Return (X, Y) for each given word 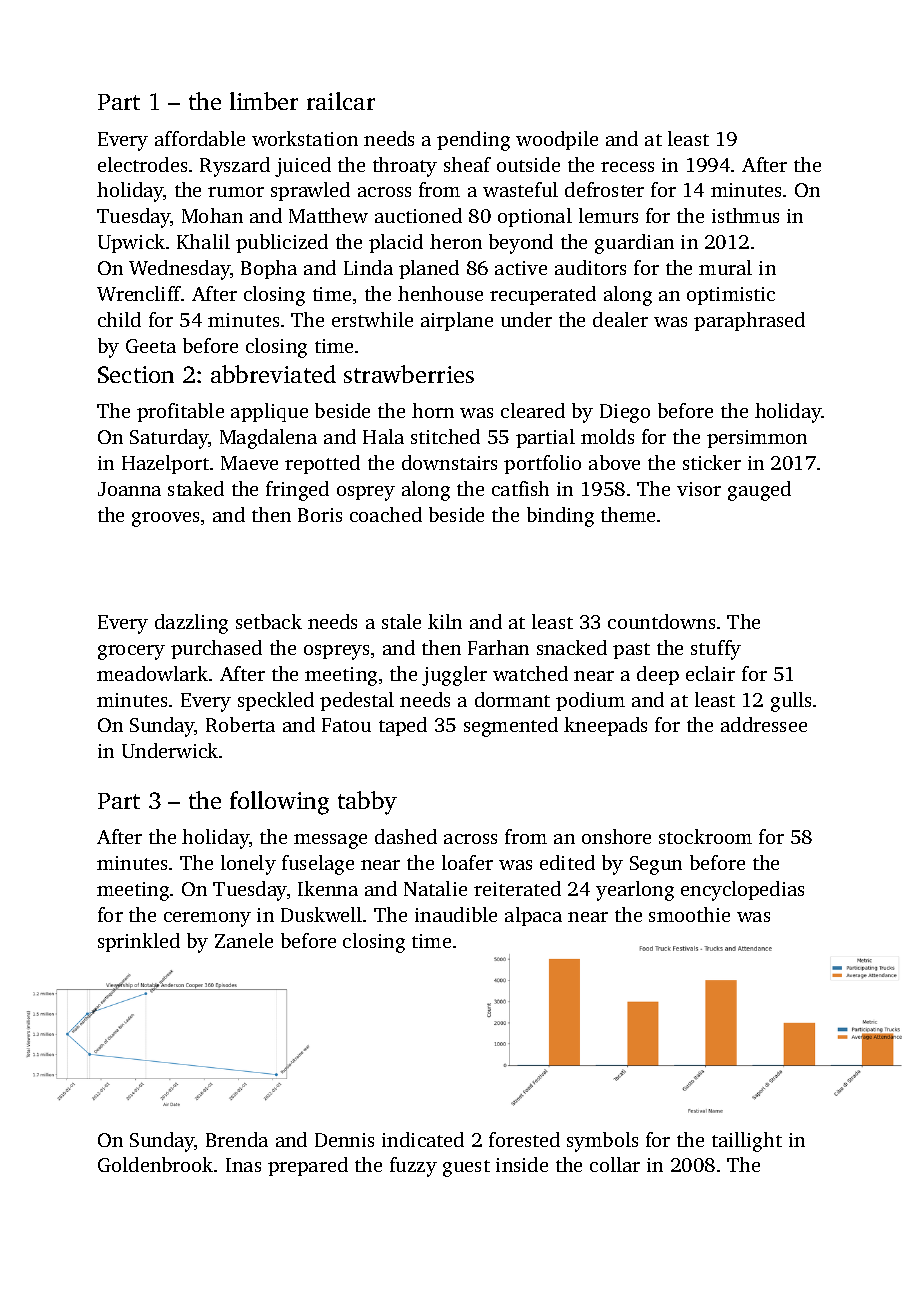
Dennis (344, 1140)
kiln (445, 621)
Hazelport (165, 464)
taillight (747, 1142)
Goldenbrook (155, 1164)
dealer (620, 319)
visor (699, 489)
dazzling (191, 624)
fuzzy (413, 1167)
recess (627, 167)
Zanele (244, 940)
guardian (634, 244)
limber (264, 101)
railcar (341, 101)
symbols (602, 1142)
